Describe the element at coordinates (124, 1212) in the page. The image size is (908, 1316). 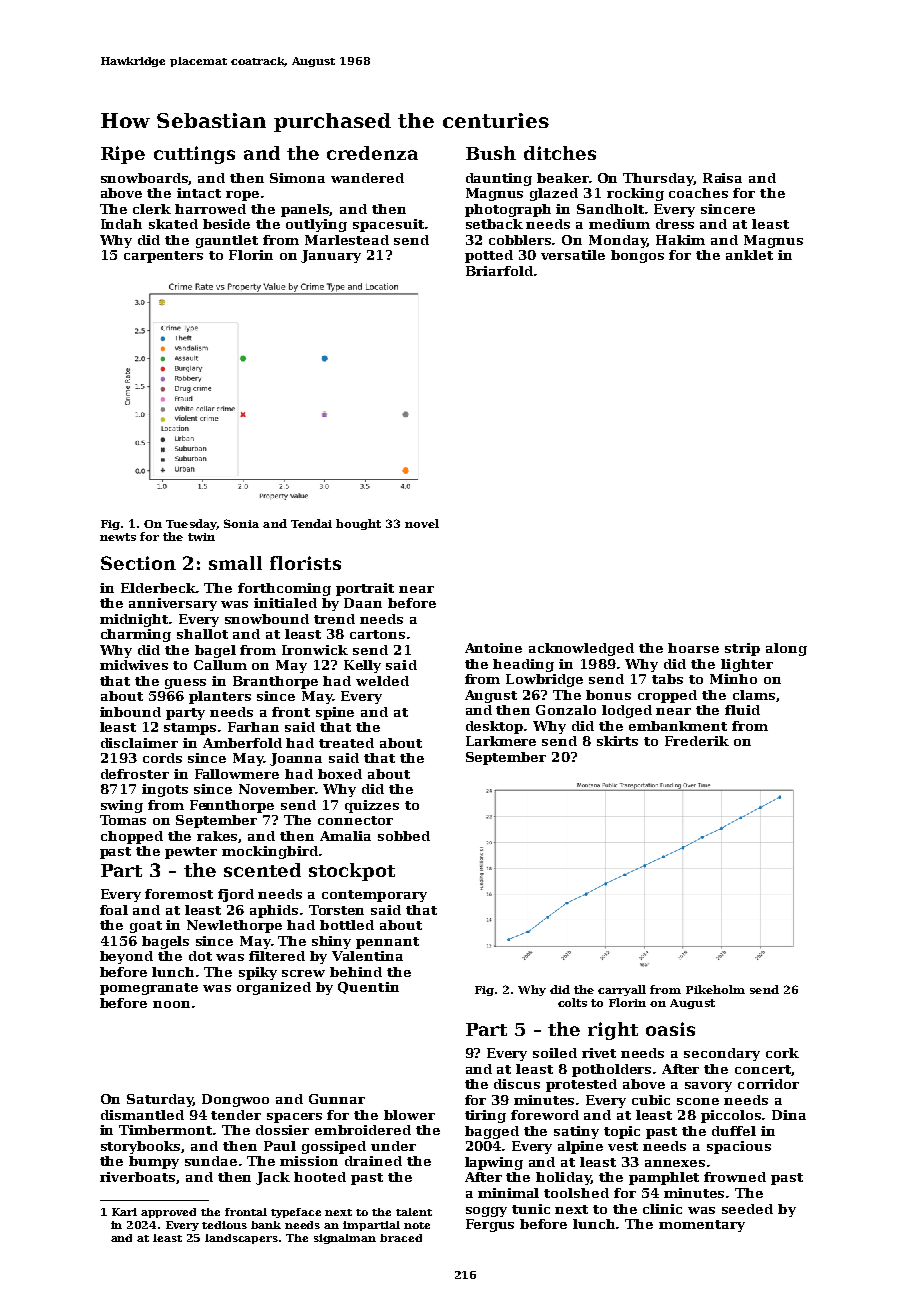
I see `Kari` at that location.
